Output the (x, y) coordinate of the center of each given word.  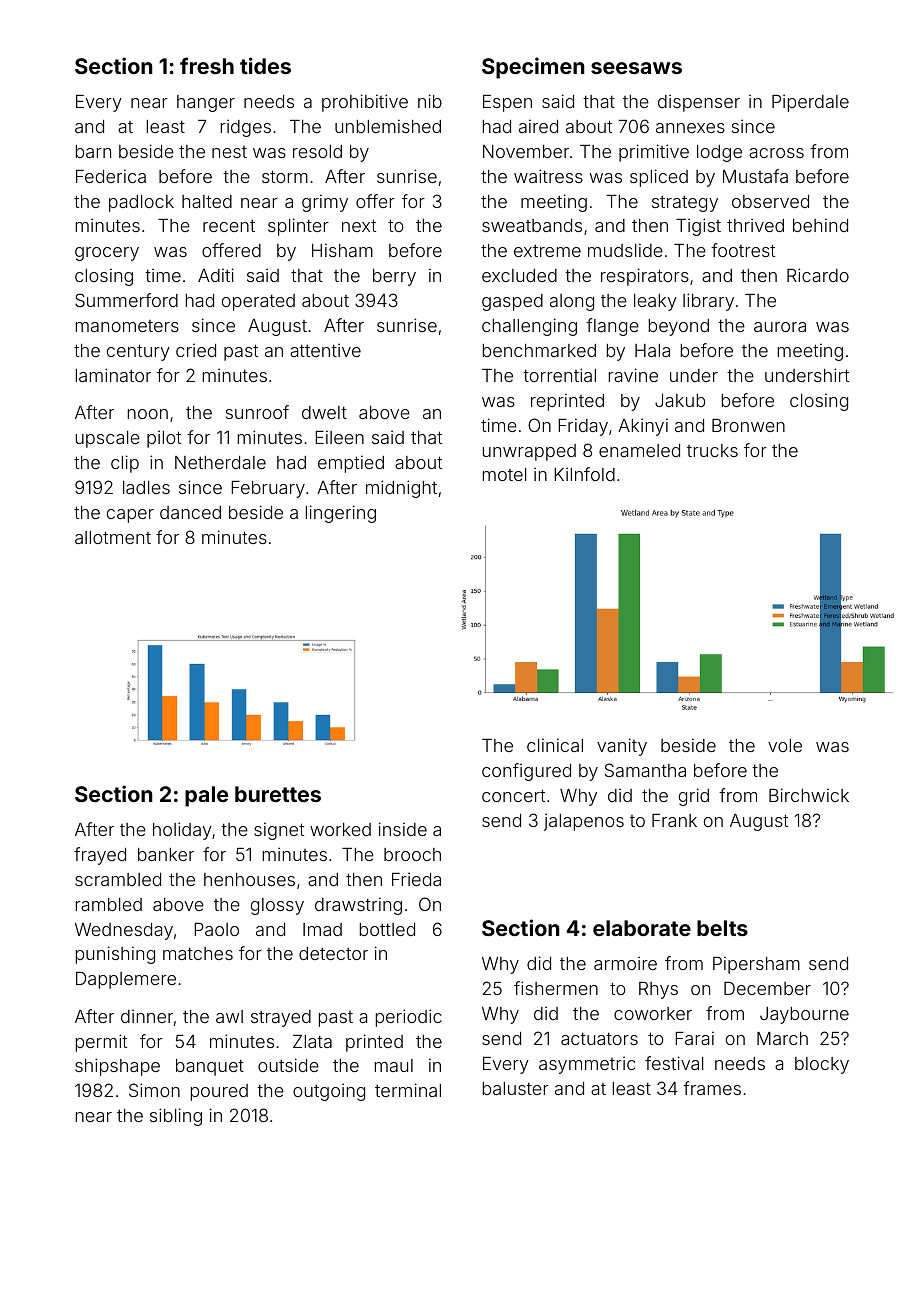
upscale (108, 439)
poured (219, 1092)
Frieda (416, 879)
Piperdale (810, 103)
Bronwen (748, 425)
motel (504, 474)
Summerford (126, 300)
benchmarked (539, 350)
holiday (182, 831)
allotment (113, 537)
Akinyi (643, 427)
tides (265, 65)
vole (785, 745)
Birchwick (809, 795)
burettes (278, 794)
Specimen (533, 68)
